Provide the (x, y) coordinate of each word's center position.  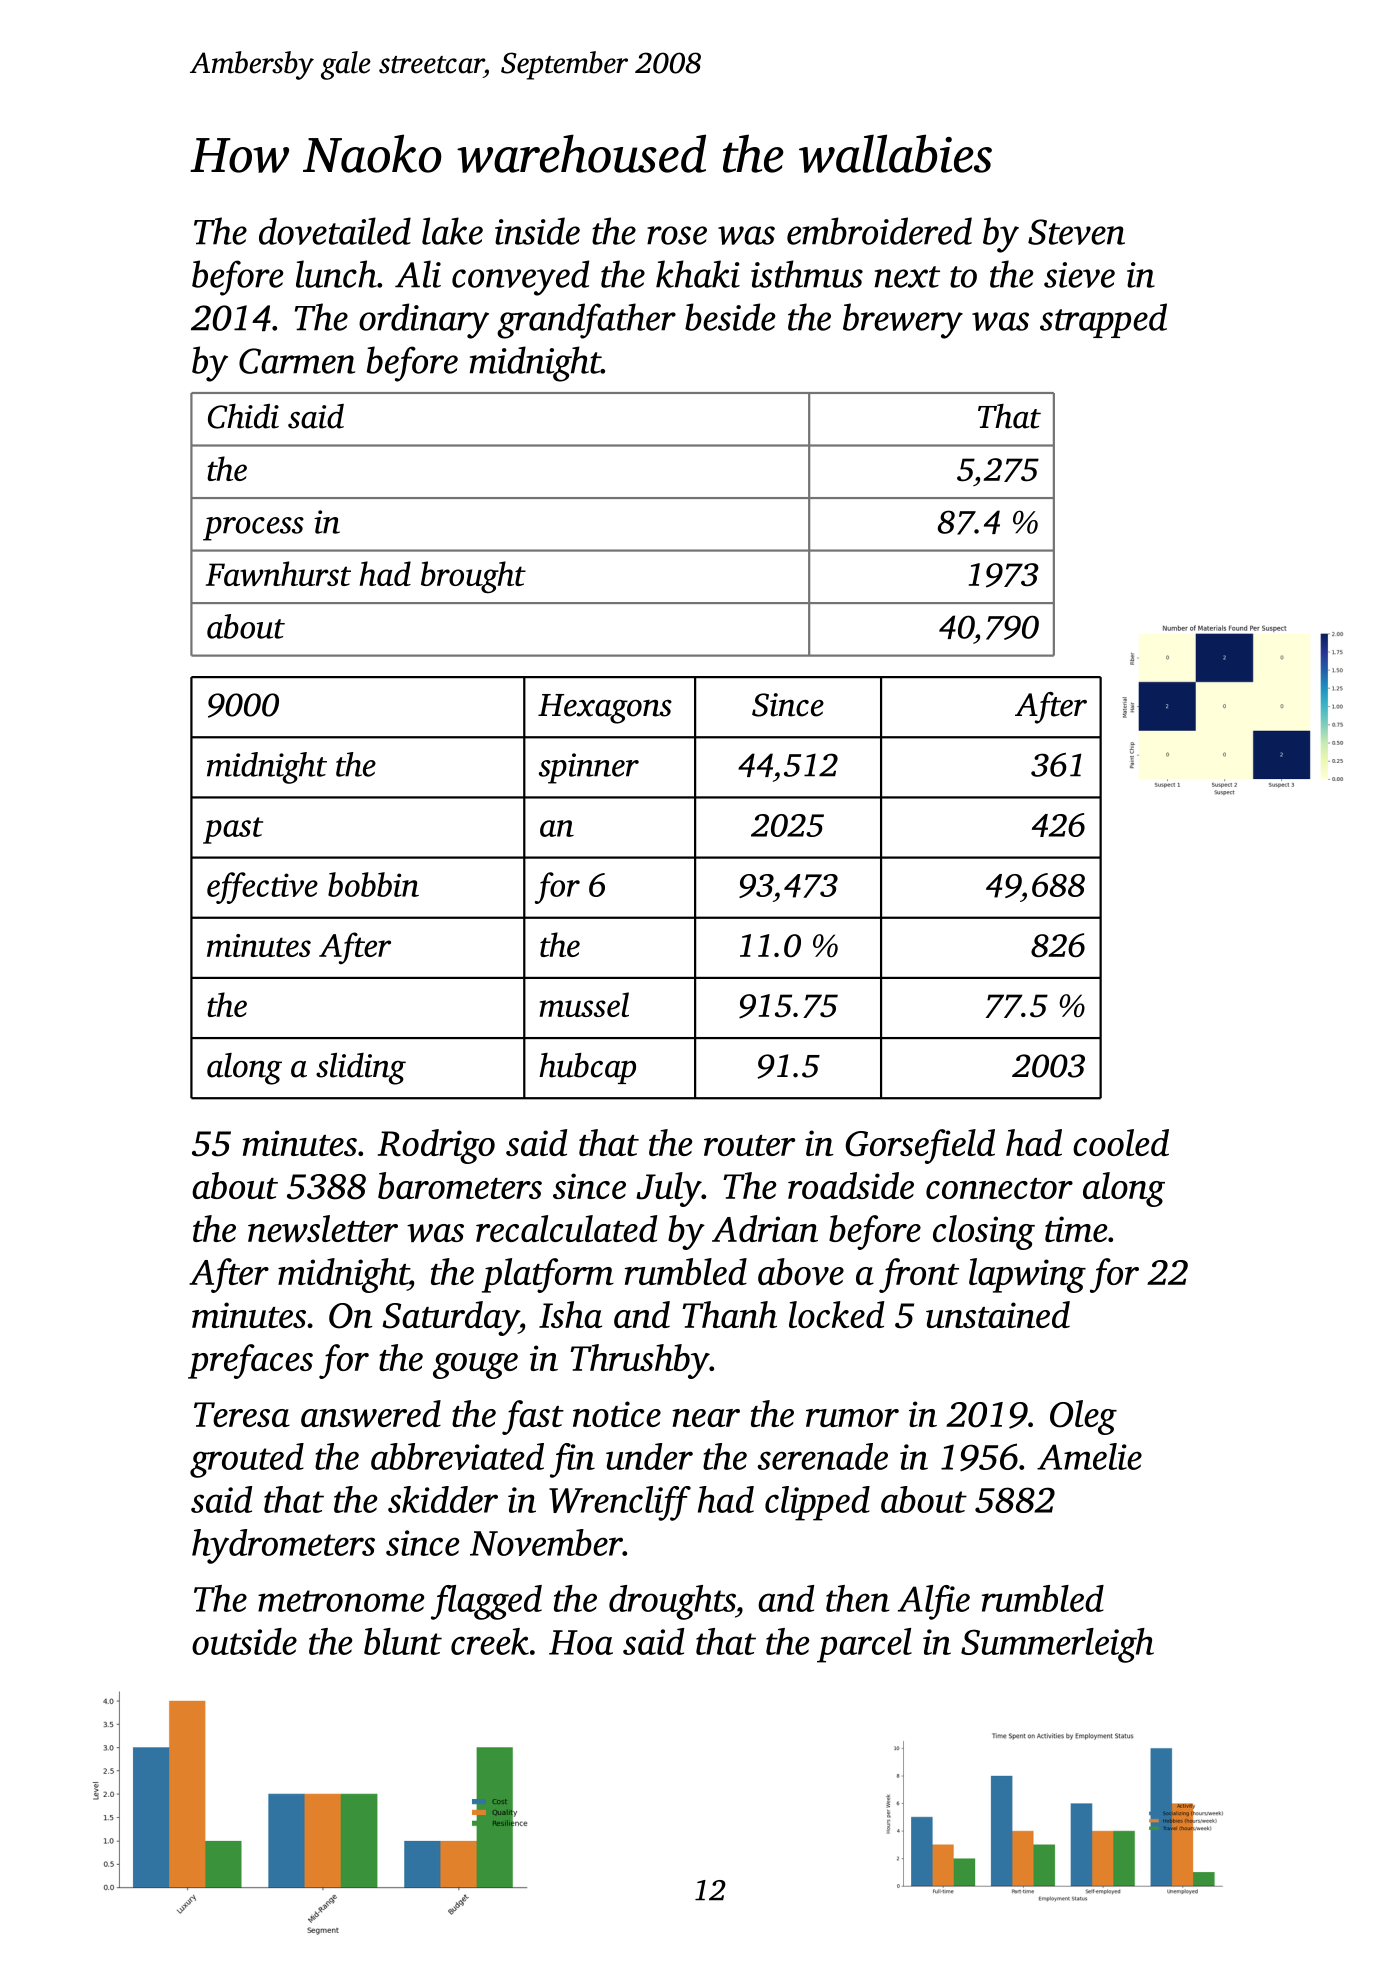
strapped (1103, 320)
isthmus (807, 274)
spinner (589, 768)
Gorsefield (920, 1146)
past (233, 830)
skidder (443, 1499)
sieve (1079, 275)
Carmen (297, 361)
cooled (1121, 1142)
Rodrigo (436, 1146)
